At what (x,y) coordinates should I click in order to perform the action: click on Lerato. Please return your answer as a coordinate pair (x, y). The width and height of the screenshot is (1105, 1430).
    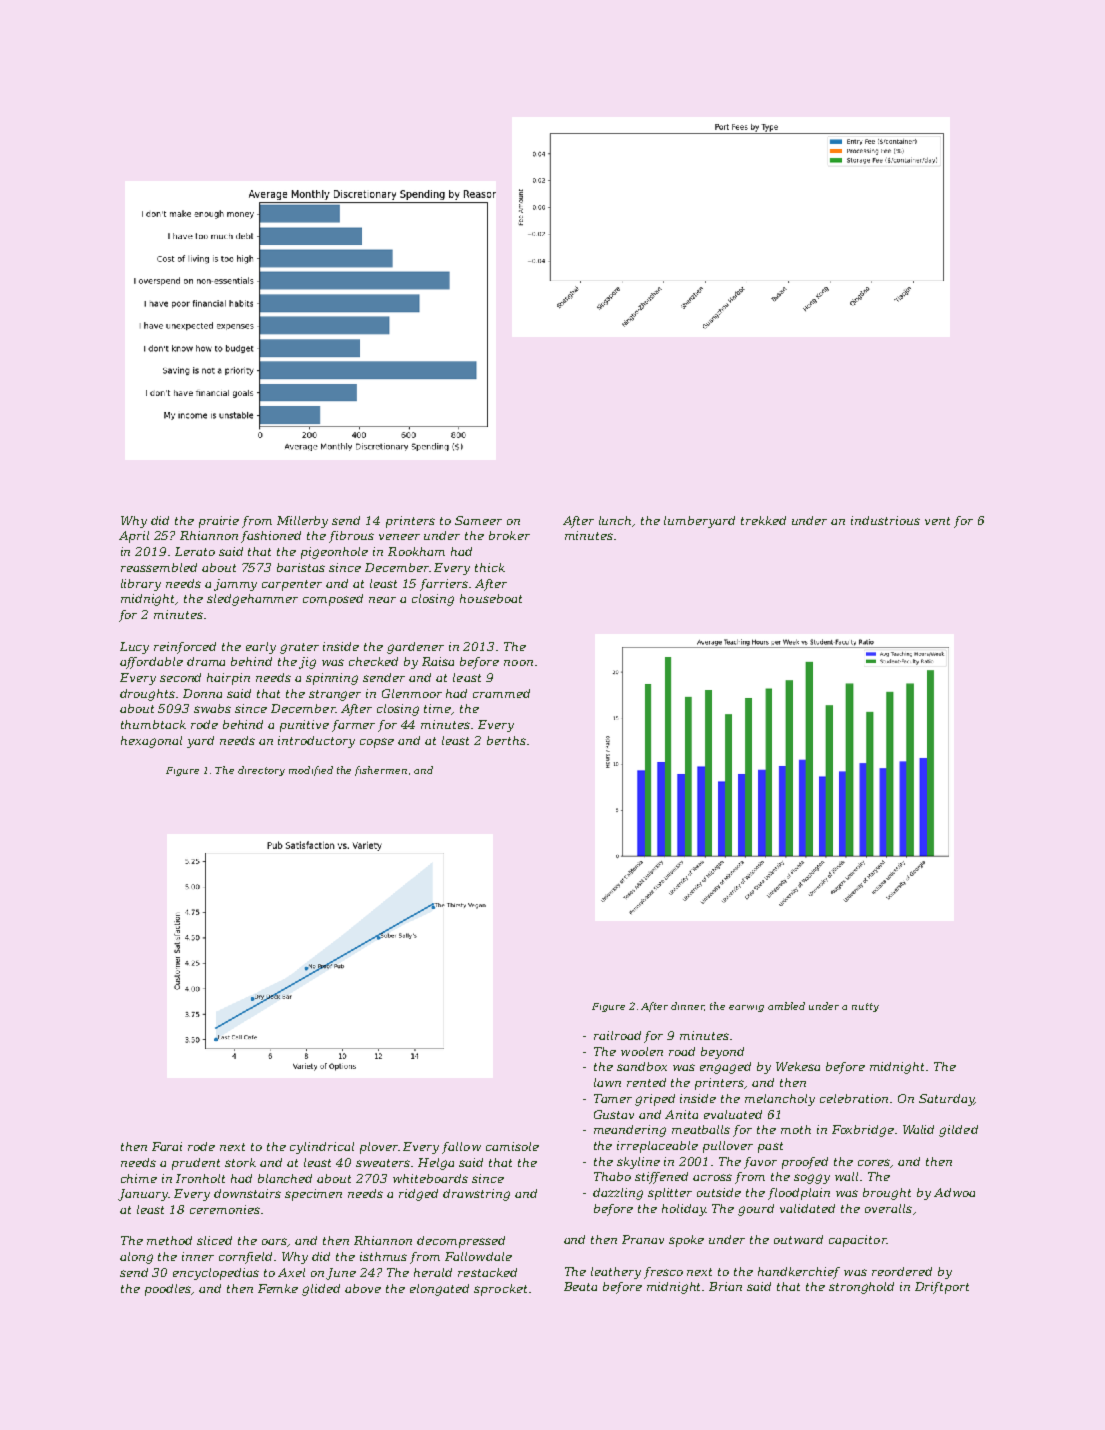
    Looking at the image, I should click on (195, 551).
